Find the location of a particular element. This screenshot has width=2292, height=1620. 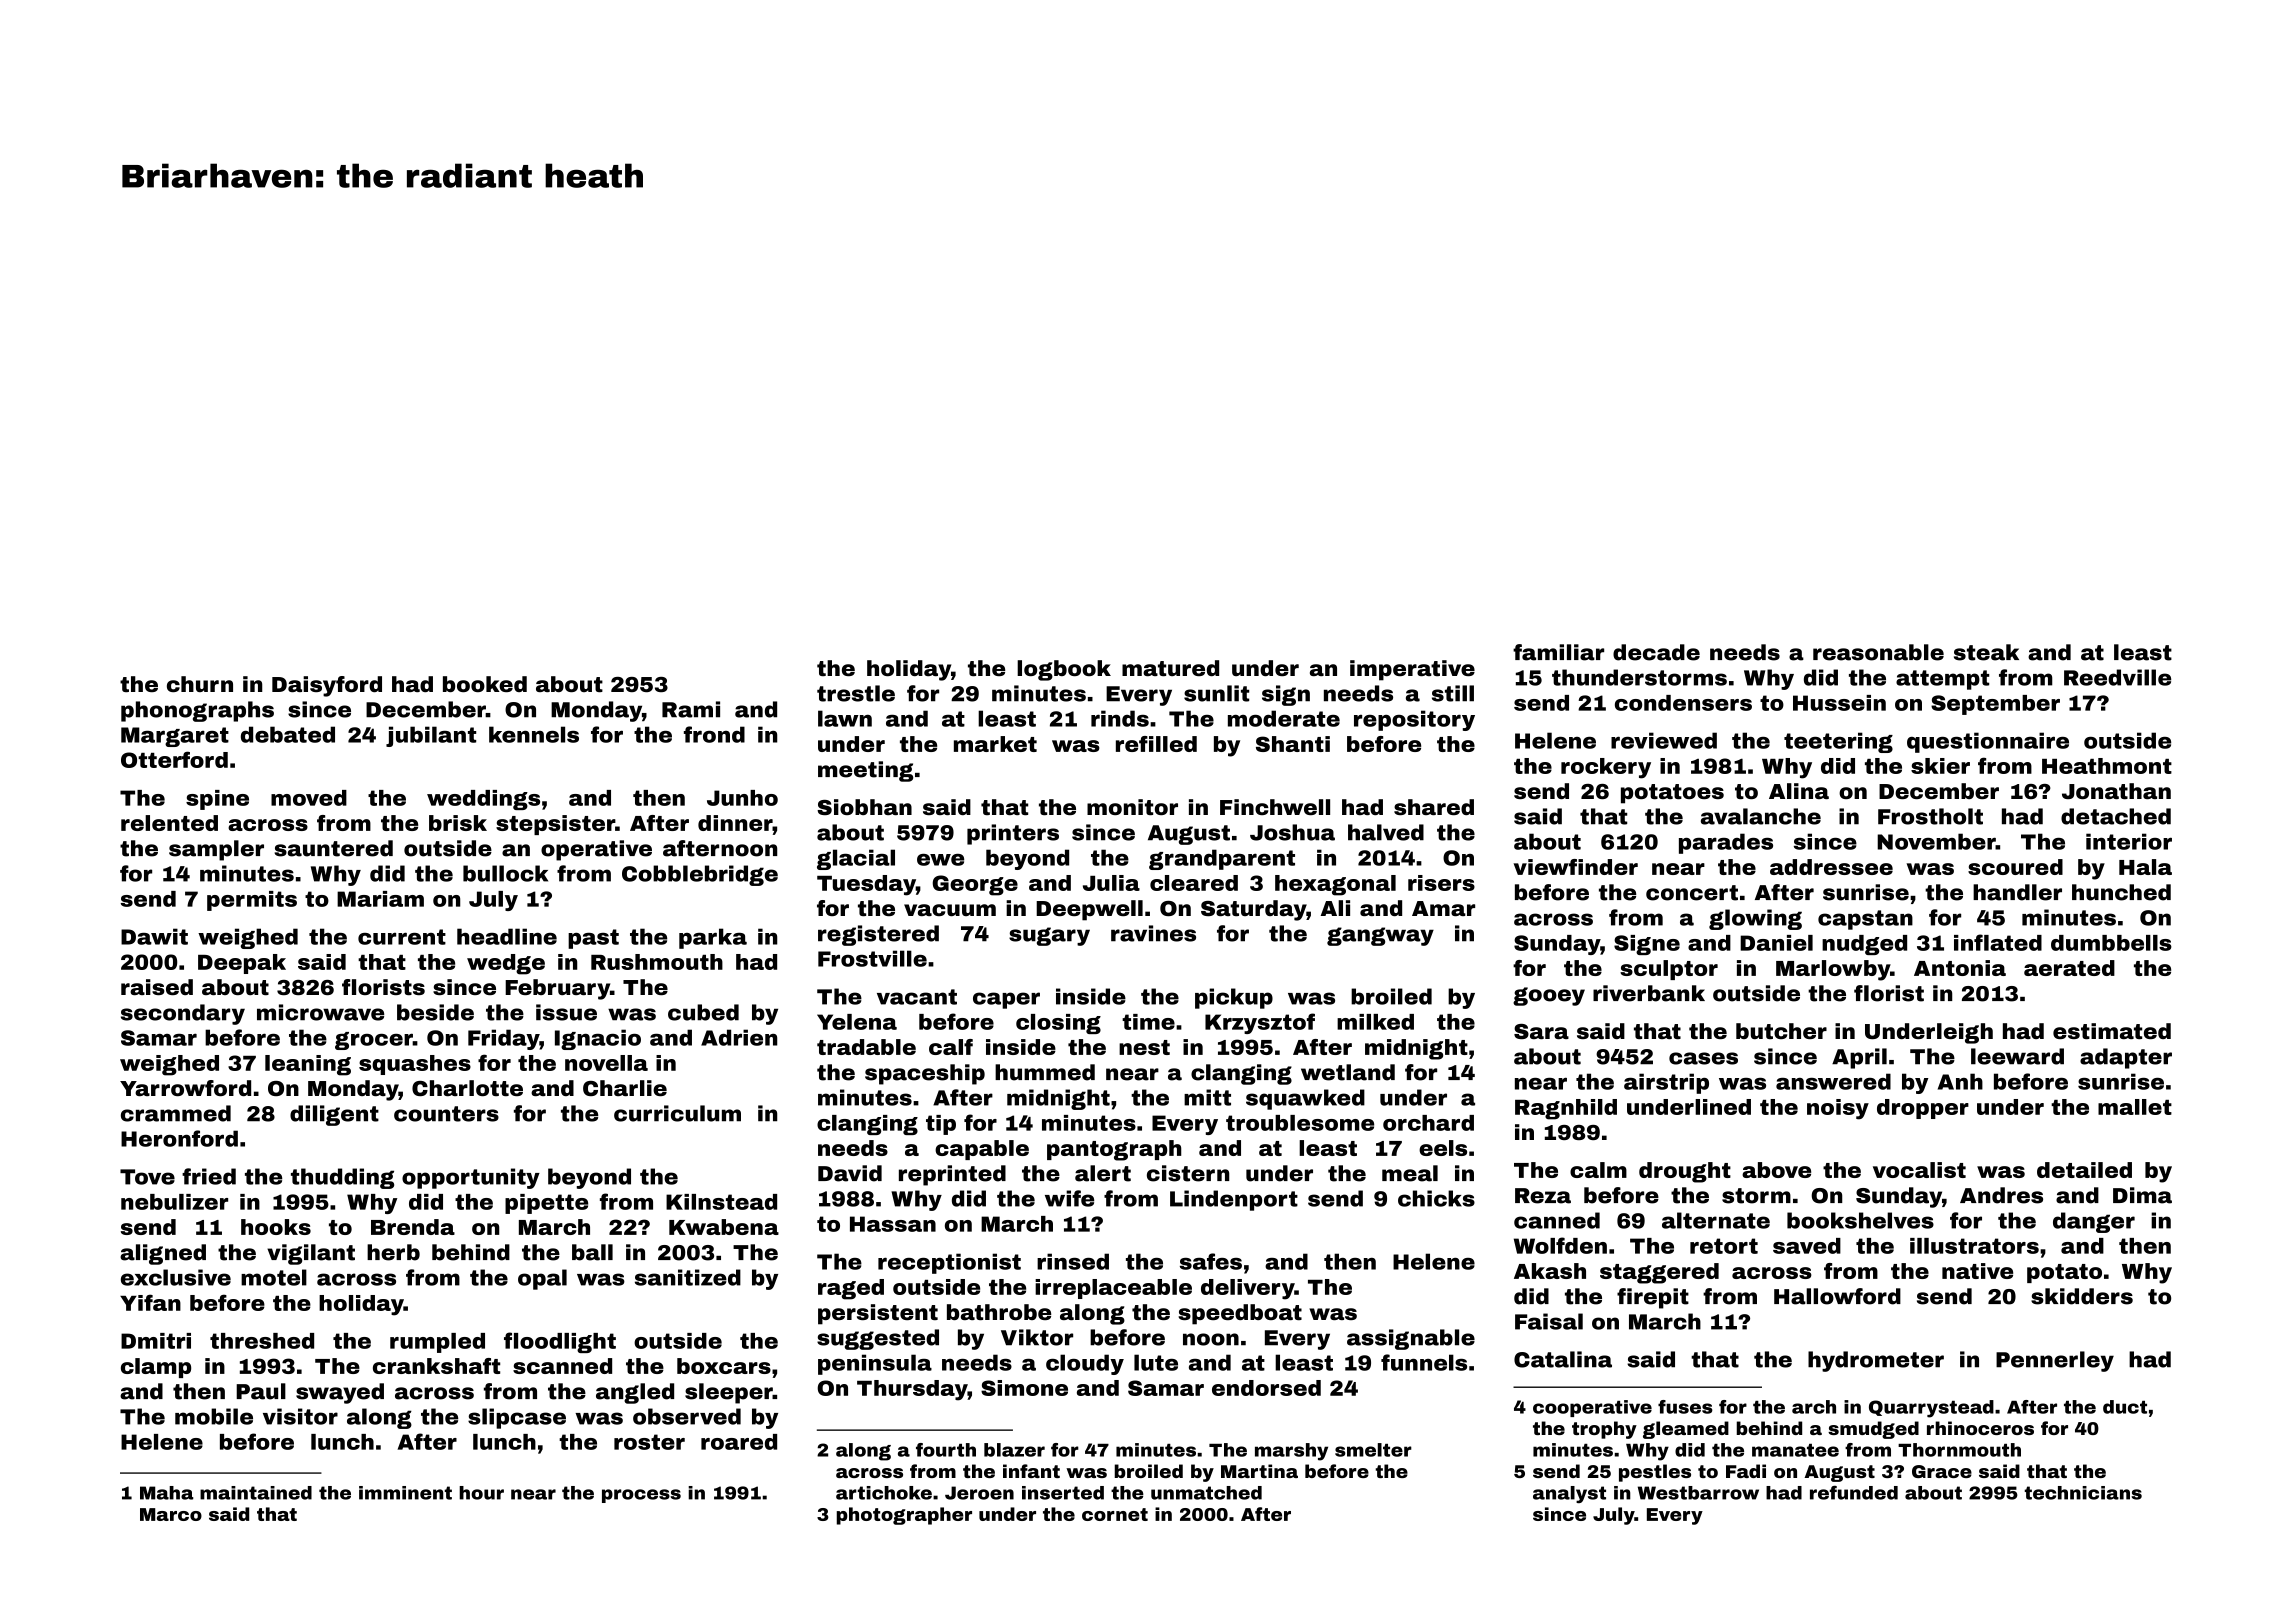

David is located at coordinates (850, 1173).
